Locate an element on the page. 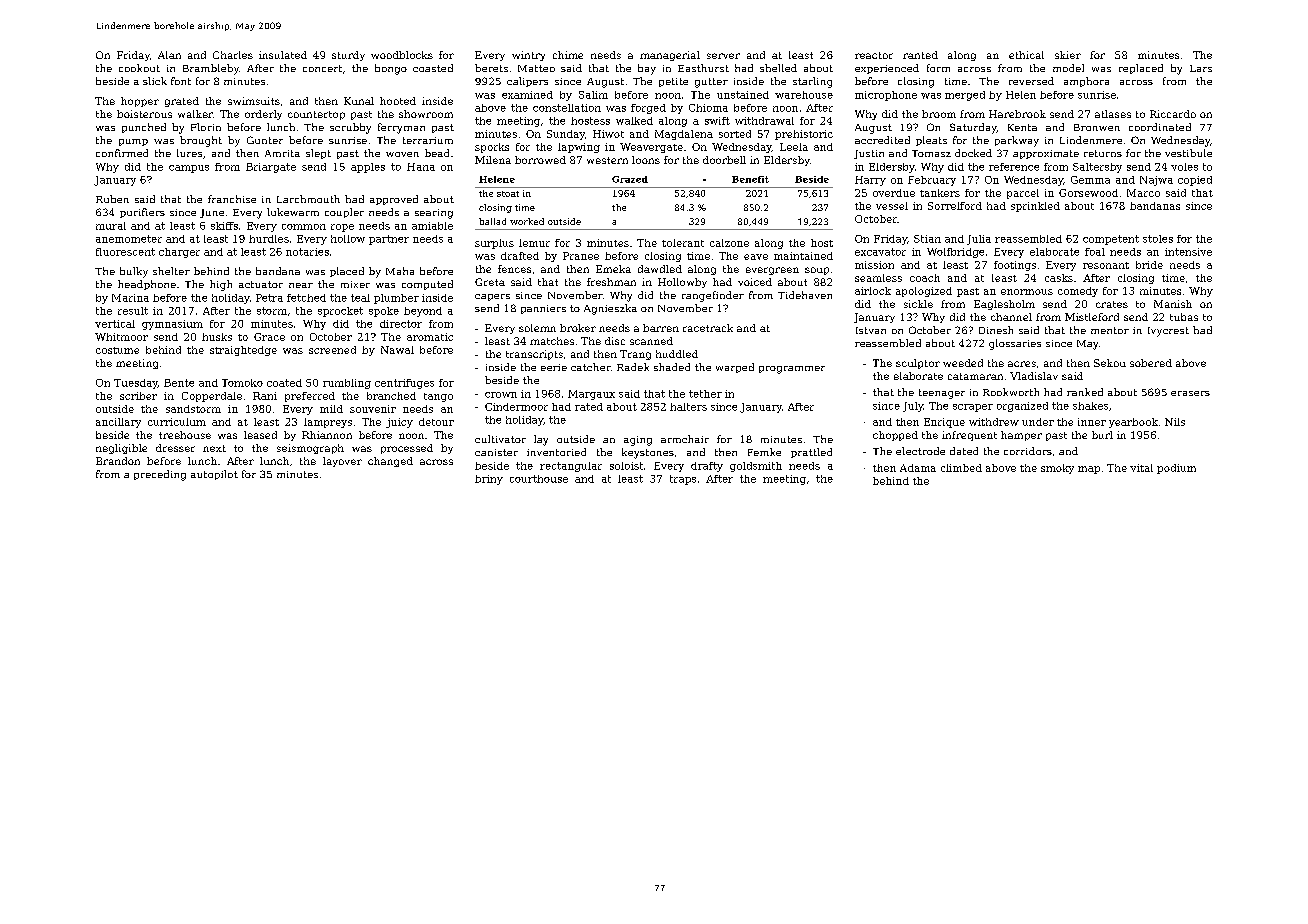 Image resolution: width=1308 pixels, height=924 pixels. swift is located at coordinates (717, 121).
